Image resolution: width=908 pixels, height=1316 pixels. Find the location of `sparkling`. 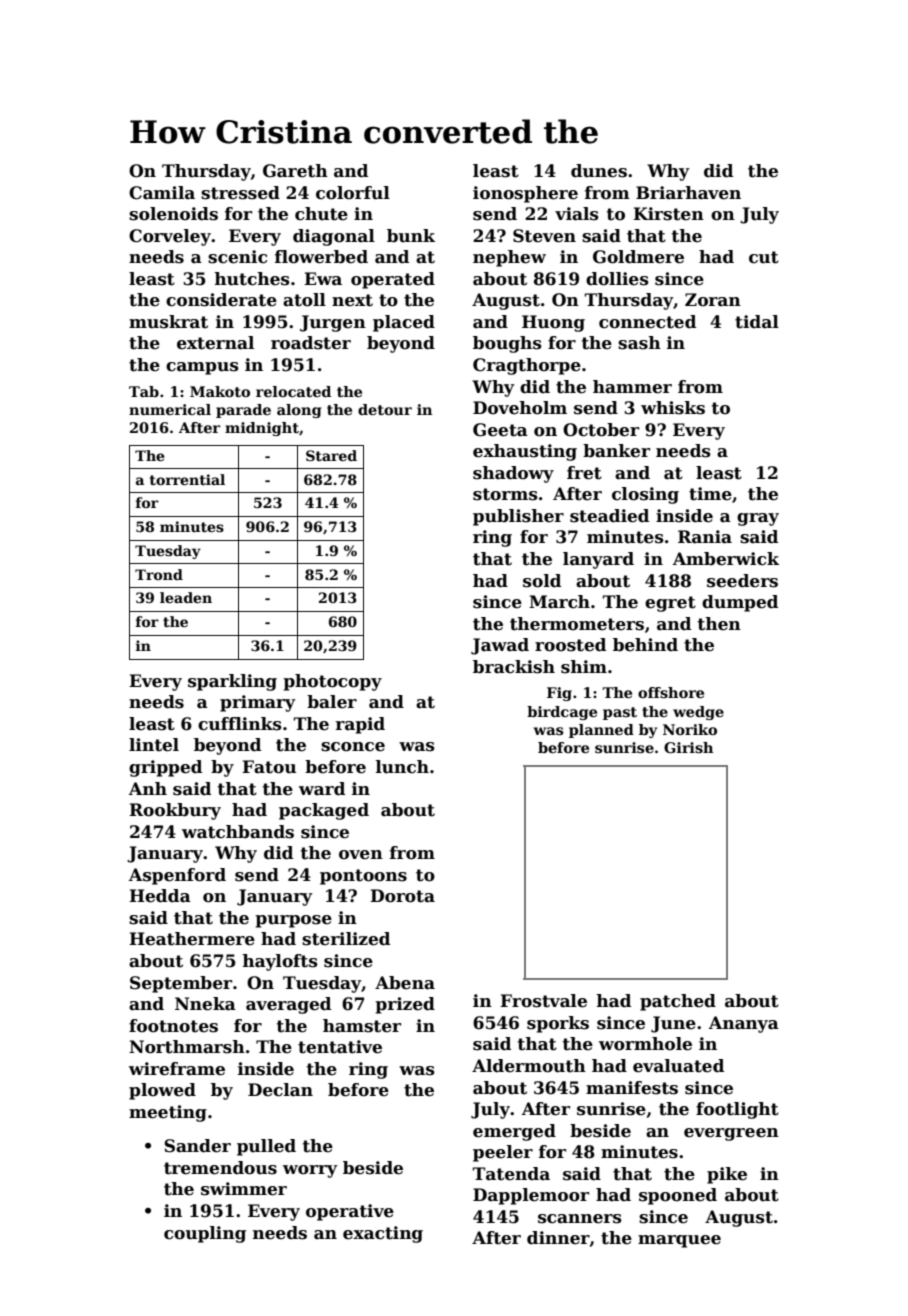

sparkling is located at coordinates (232, 682).
